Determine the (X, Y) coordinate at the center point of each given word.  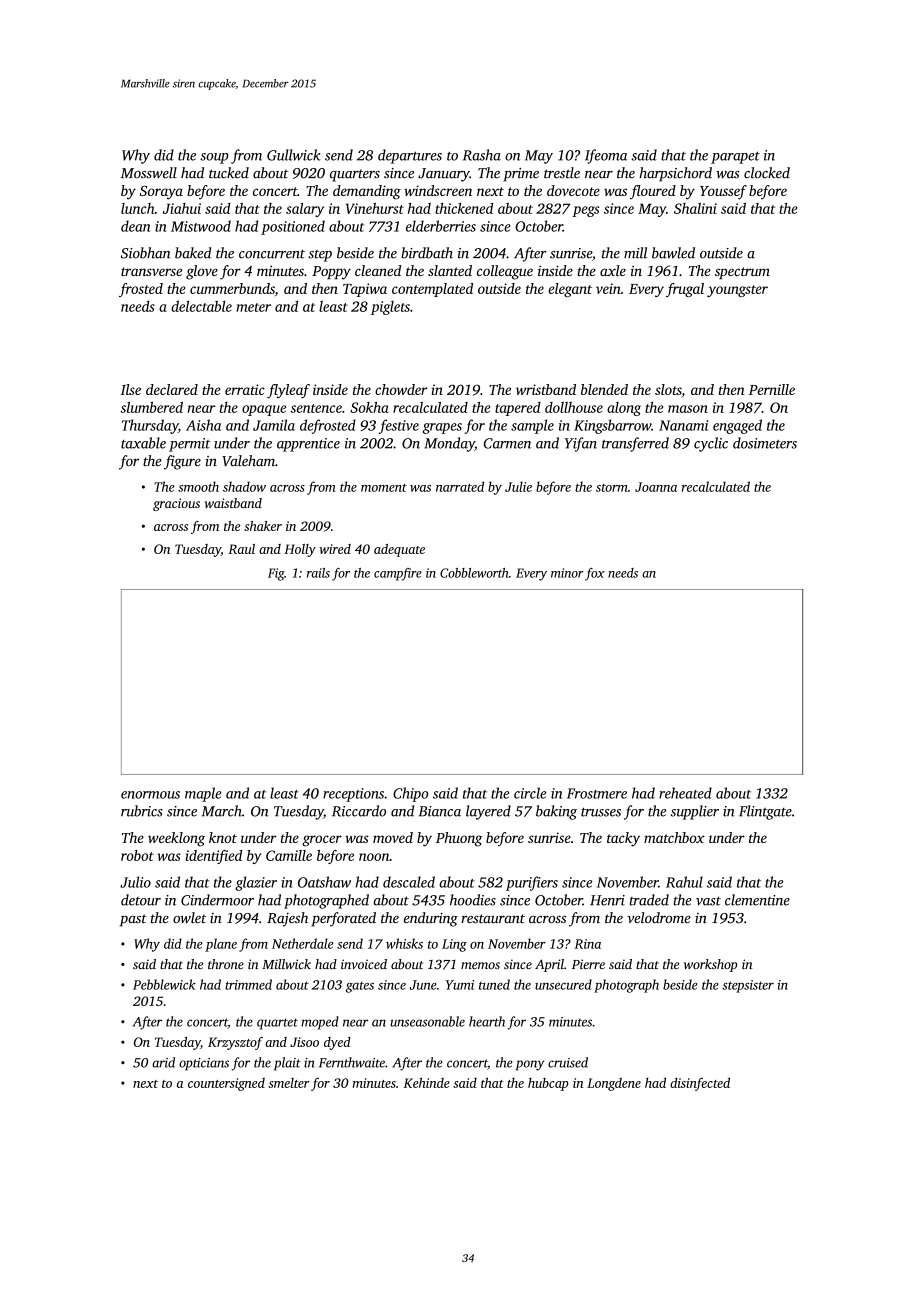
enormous (150, 795)
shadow (244, 486)
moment (384, 488)
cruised (568, 1062)
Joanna (656, 487)
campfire (398, 574)
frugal (685, 290)
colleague (505, 272)
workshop (710, 965)
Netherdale (302, 943)
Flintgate (765, 812)
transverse (151, 271)
